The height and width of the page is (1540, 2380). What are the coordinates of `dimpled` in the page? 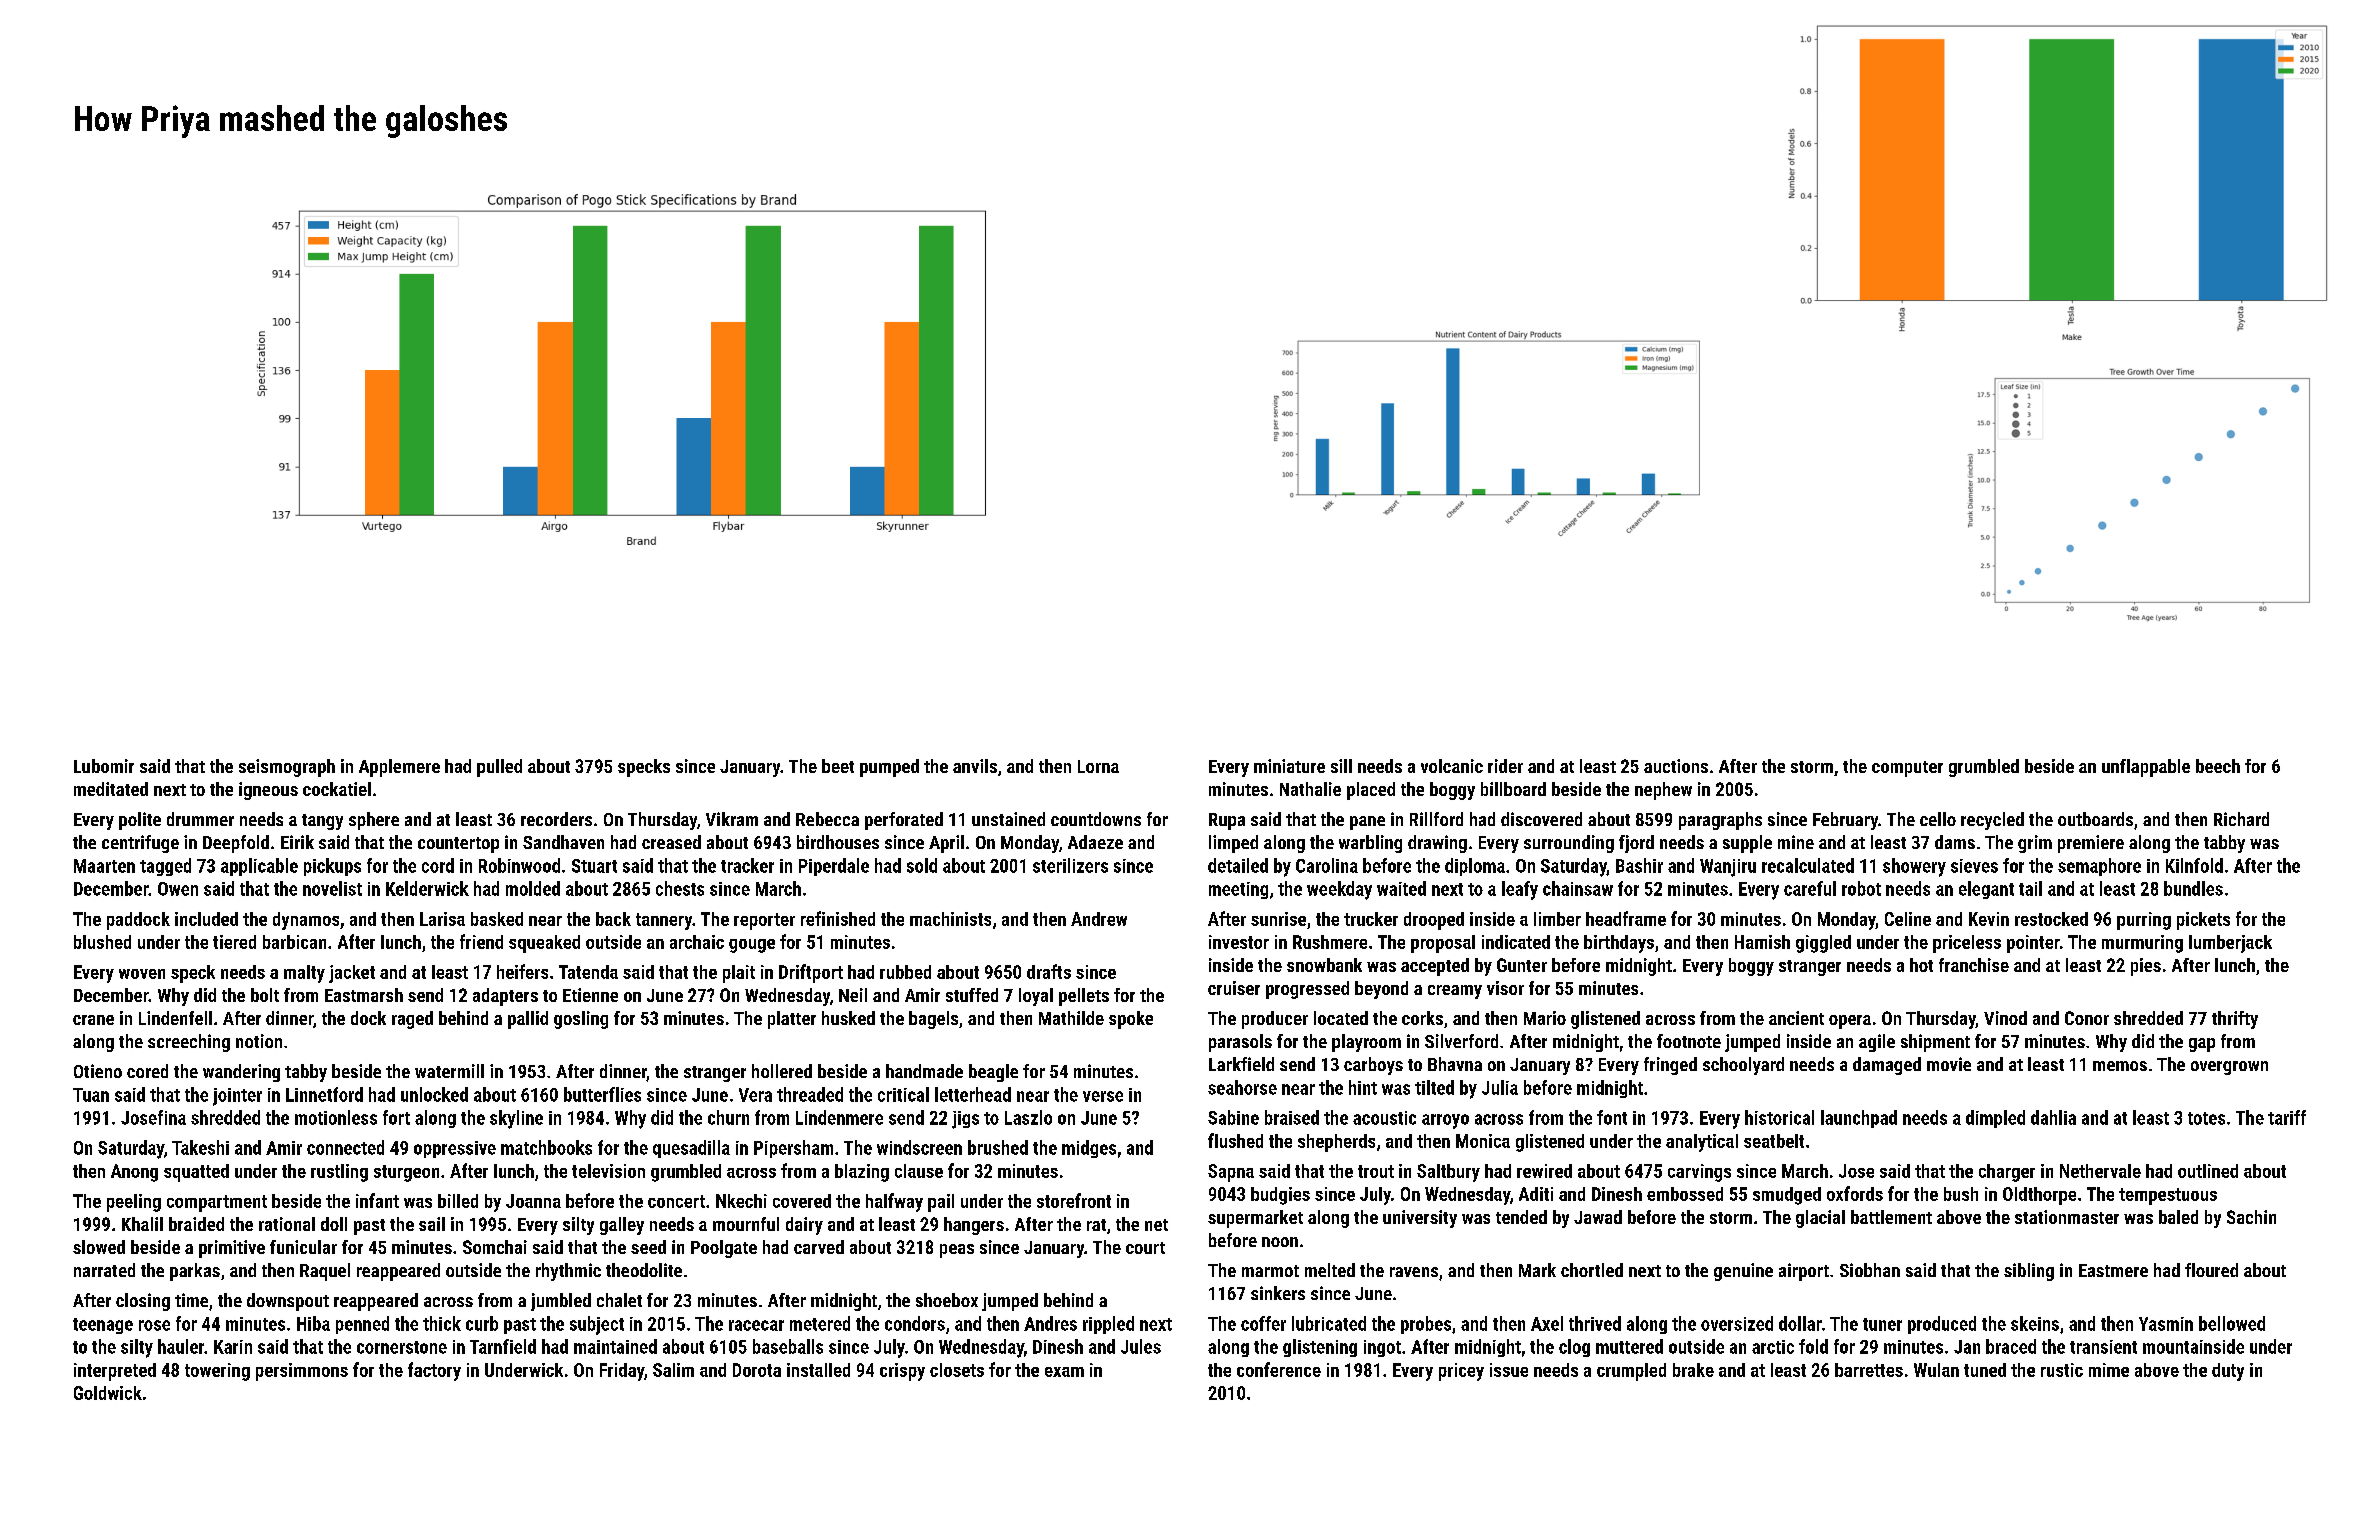 It's located at (1995, 1119).
